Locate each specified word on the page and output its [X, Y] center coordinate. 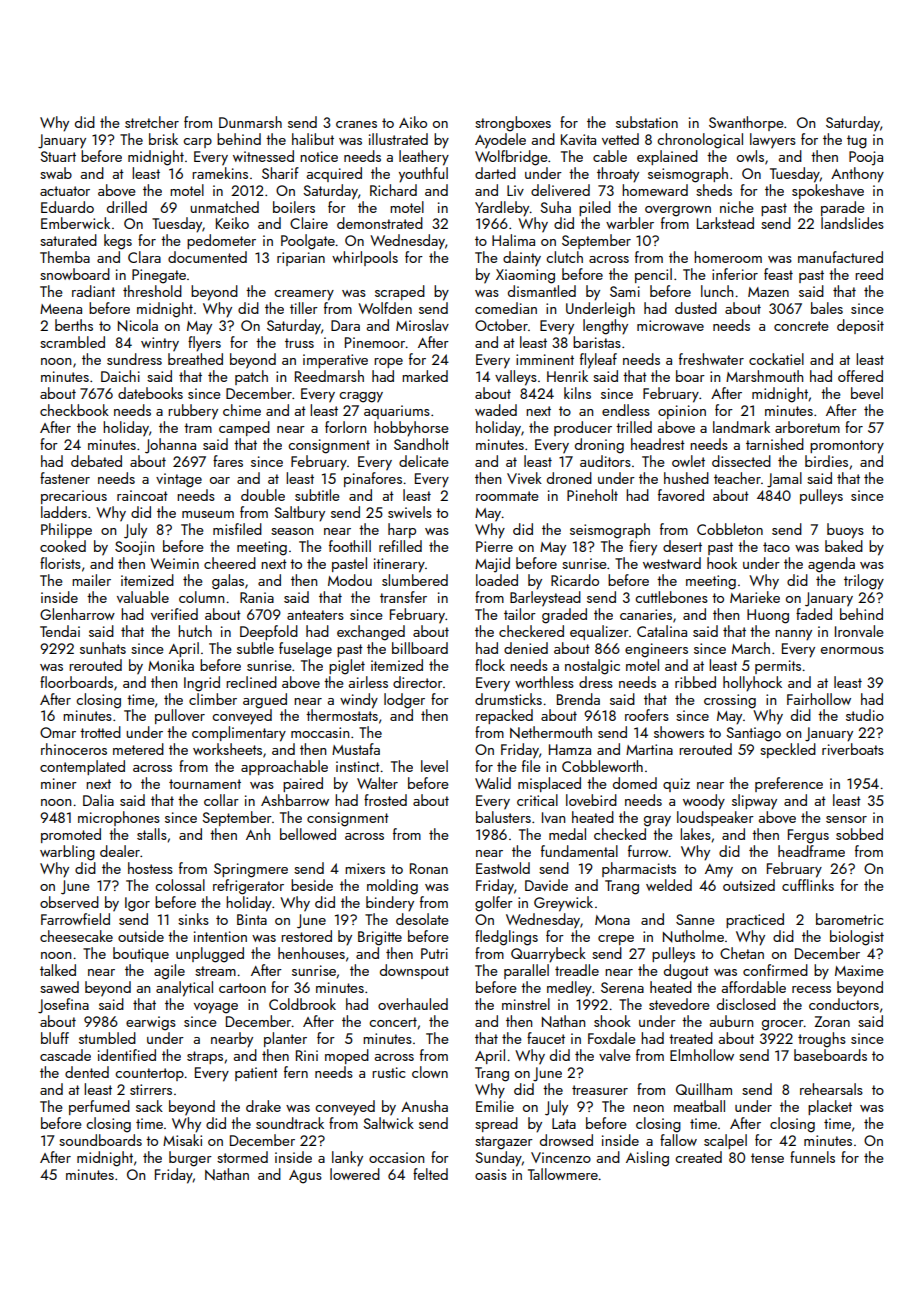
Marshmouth [764, 376]
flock [490, 665]
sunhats [103, 648]
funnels [812, 1157]
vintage [179, 480]
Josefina [63, 1006]
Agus [305, 1177]
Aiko [413, 122]
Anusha [424, 1106]
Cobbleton [730, 529]
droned [569, 478]
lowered [355, 1174]
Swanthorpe [746, 123]
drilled [127, 207]
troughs [822, 1040]
